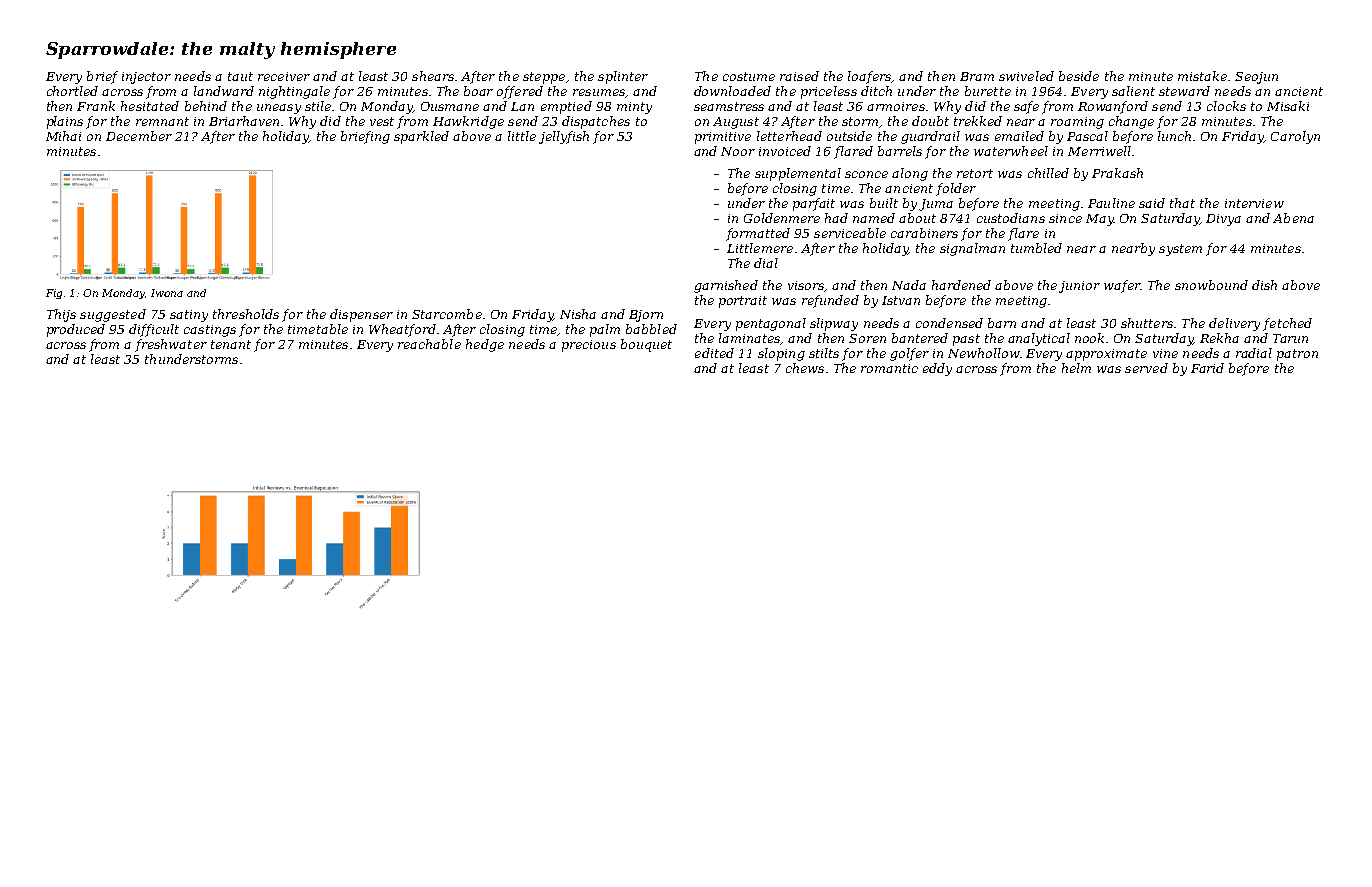 The width and height of the screenshot is (1372, 887). I want to click on shears, so click(433, 76).
